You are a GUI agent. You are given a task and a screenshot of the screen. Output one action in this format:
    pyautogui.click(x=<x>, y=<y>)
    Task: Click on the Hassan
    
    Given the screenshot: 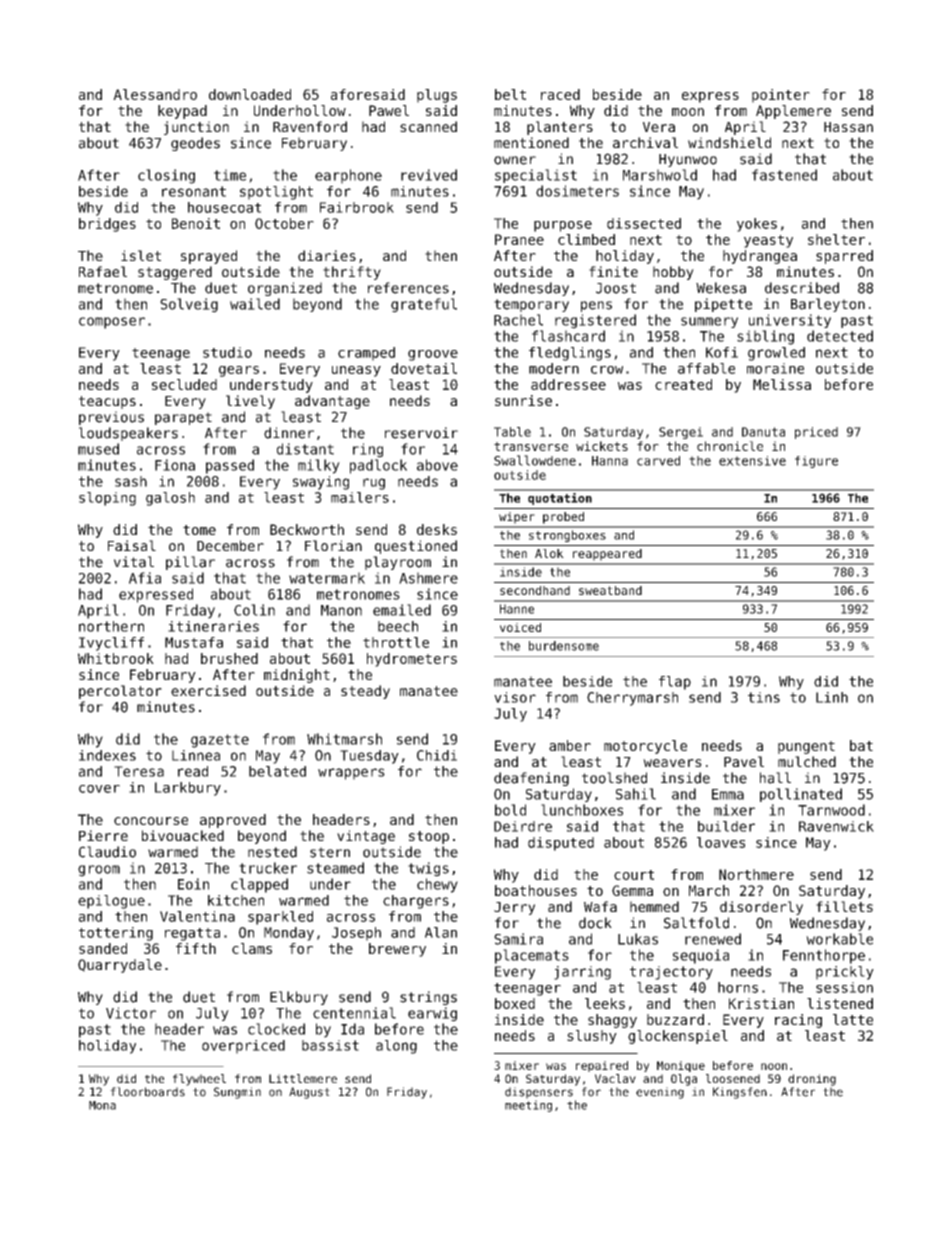 What is the action you would take?
    pyautogui.click(x=848, y=127)
